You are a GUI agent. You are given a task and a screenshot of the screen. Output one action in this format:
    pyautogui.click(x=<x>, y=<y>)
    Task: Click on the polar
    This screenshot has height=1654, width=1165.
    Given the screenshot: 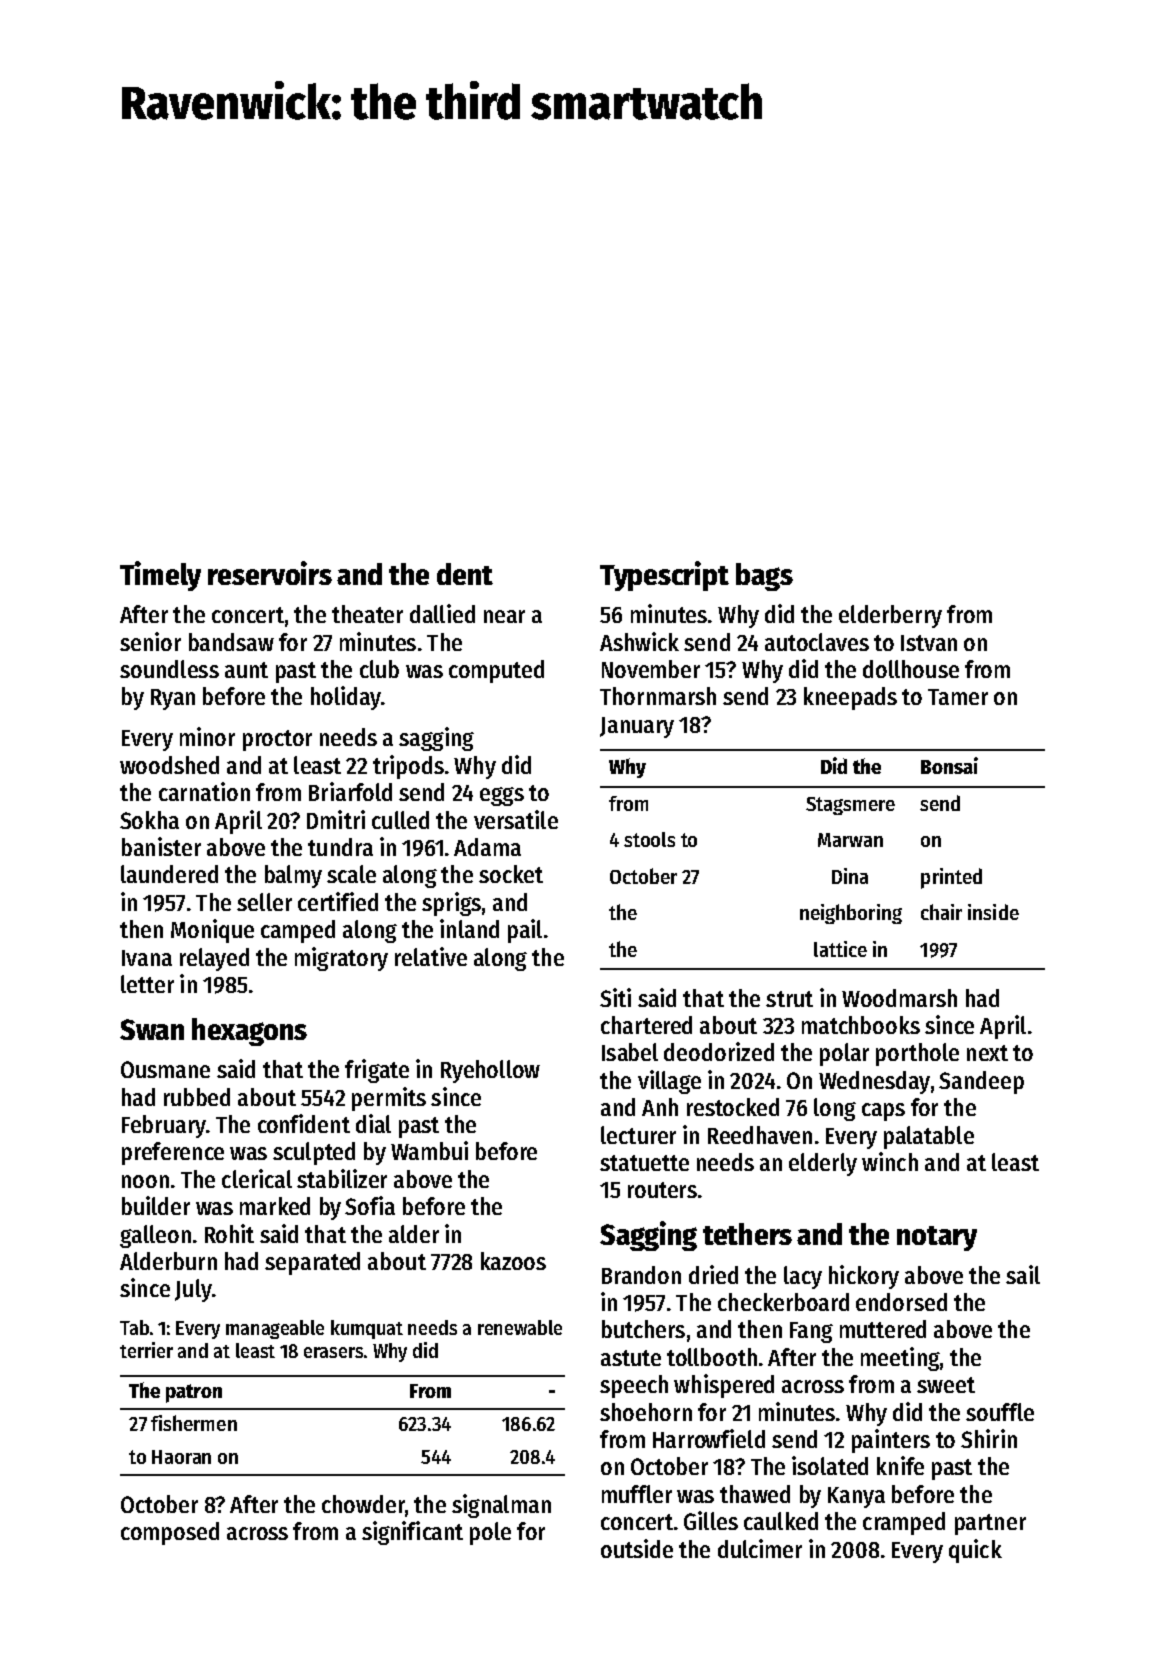 What is the action you would take?
    pyautogui.click(x=844, y=1054)
